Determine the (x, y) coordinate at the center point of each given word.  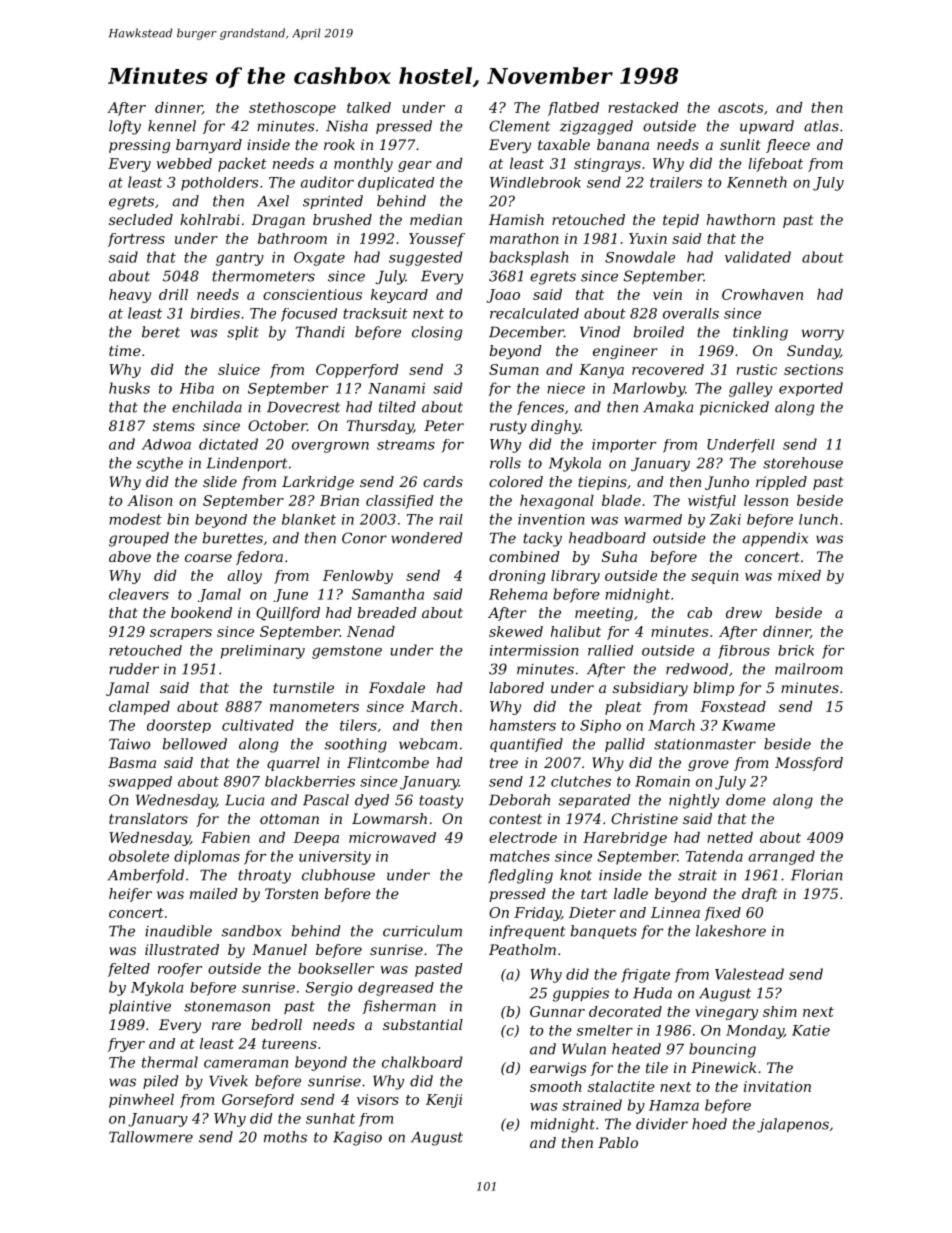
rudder (134, 669)
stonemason (227, 1006)
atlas (821, 126)
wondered (426, 538)
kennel (172, 126)
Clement (519, 126)
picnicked (734, 408)
